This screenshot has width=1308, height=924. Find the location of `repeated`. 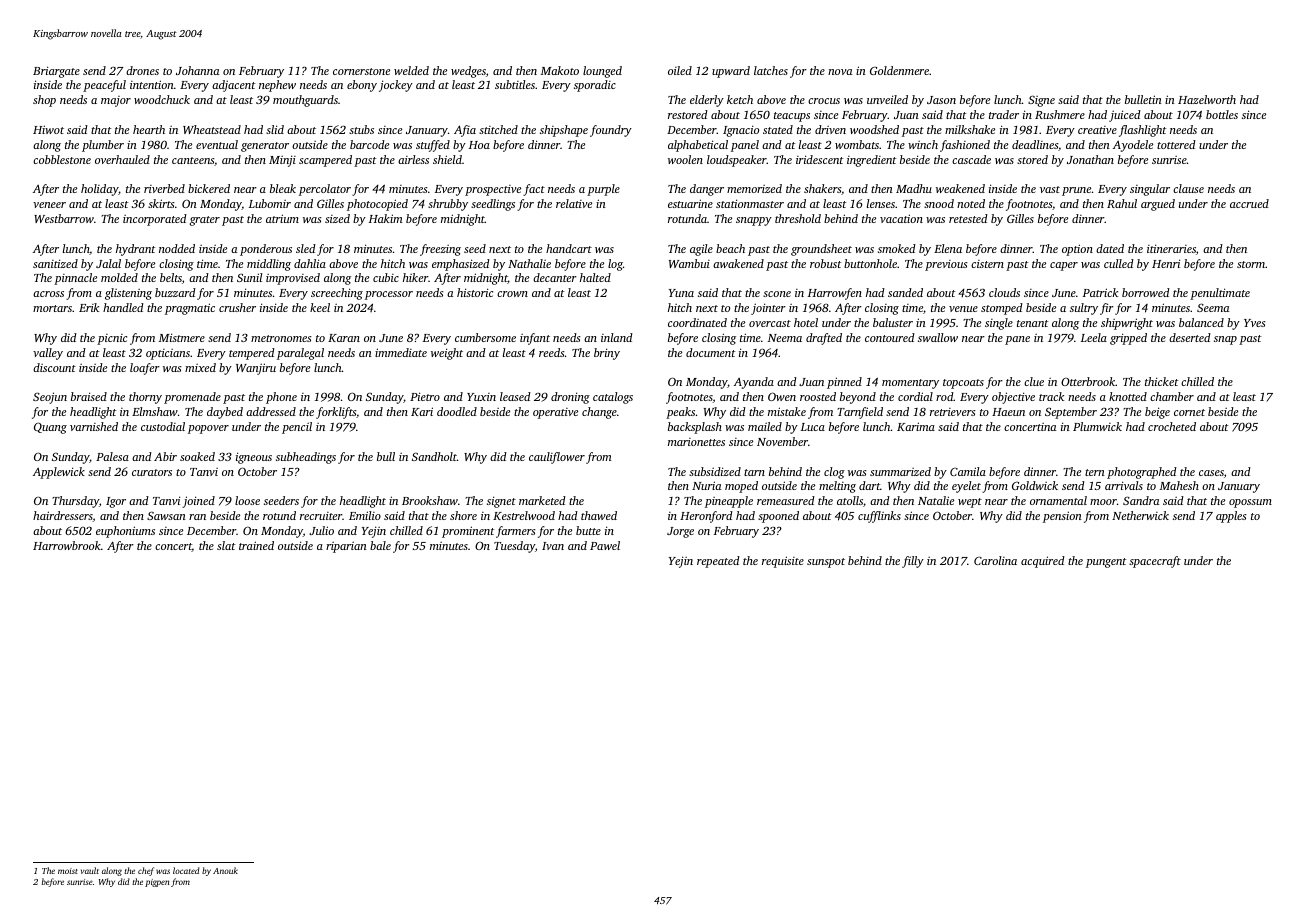

repeated is located at coordinates (718, 562).
